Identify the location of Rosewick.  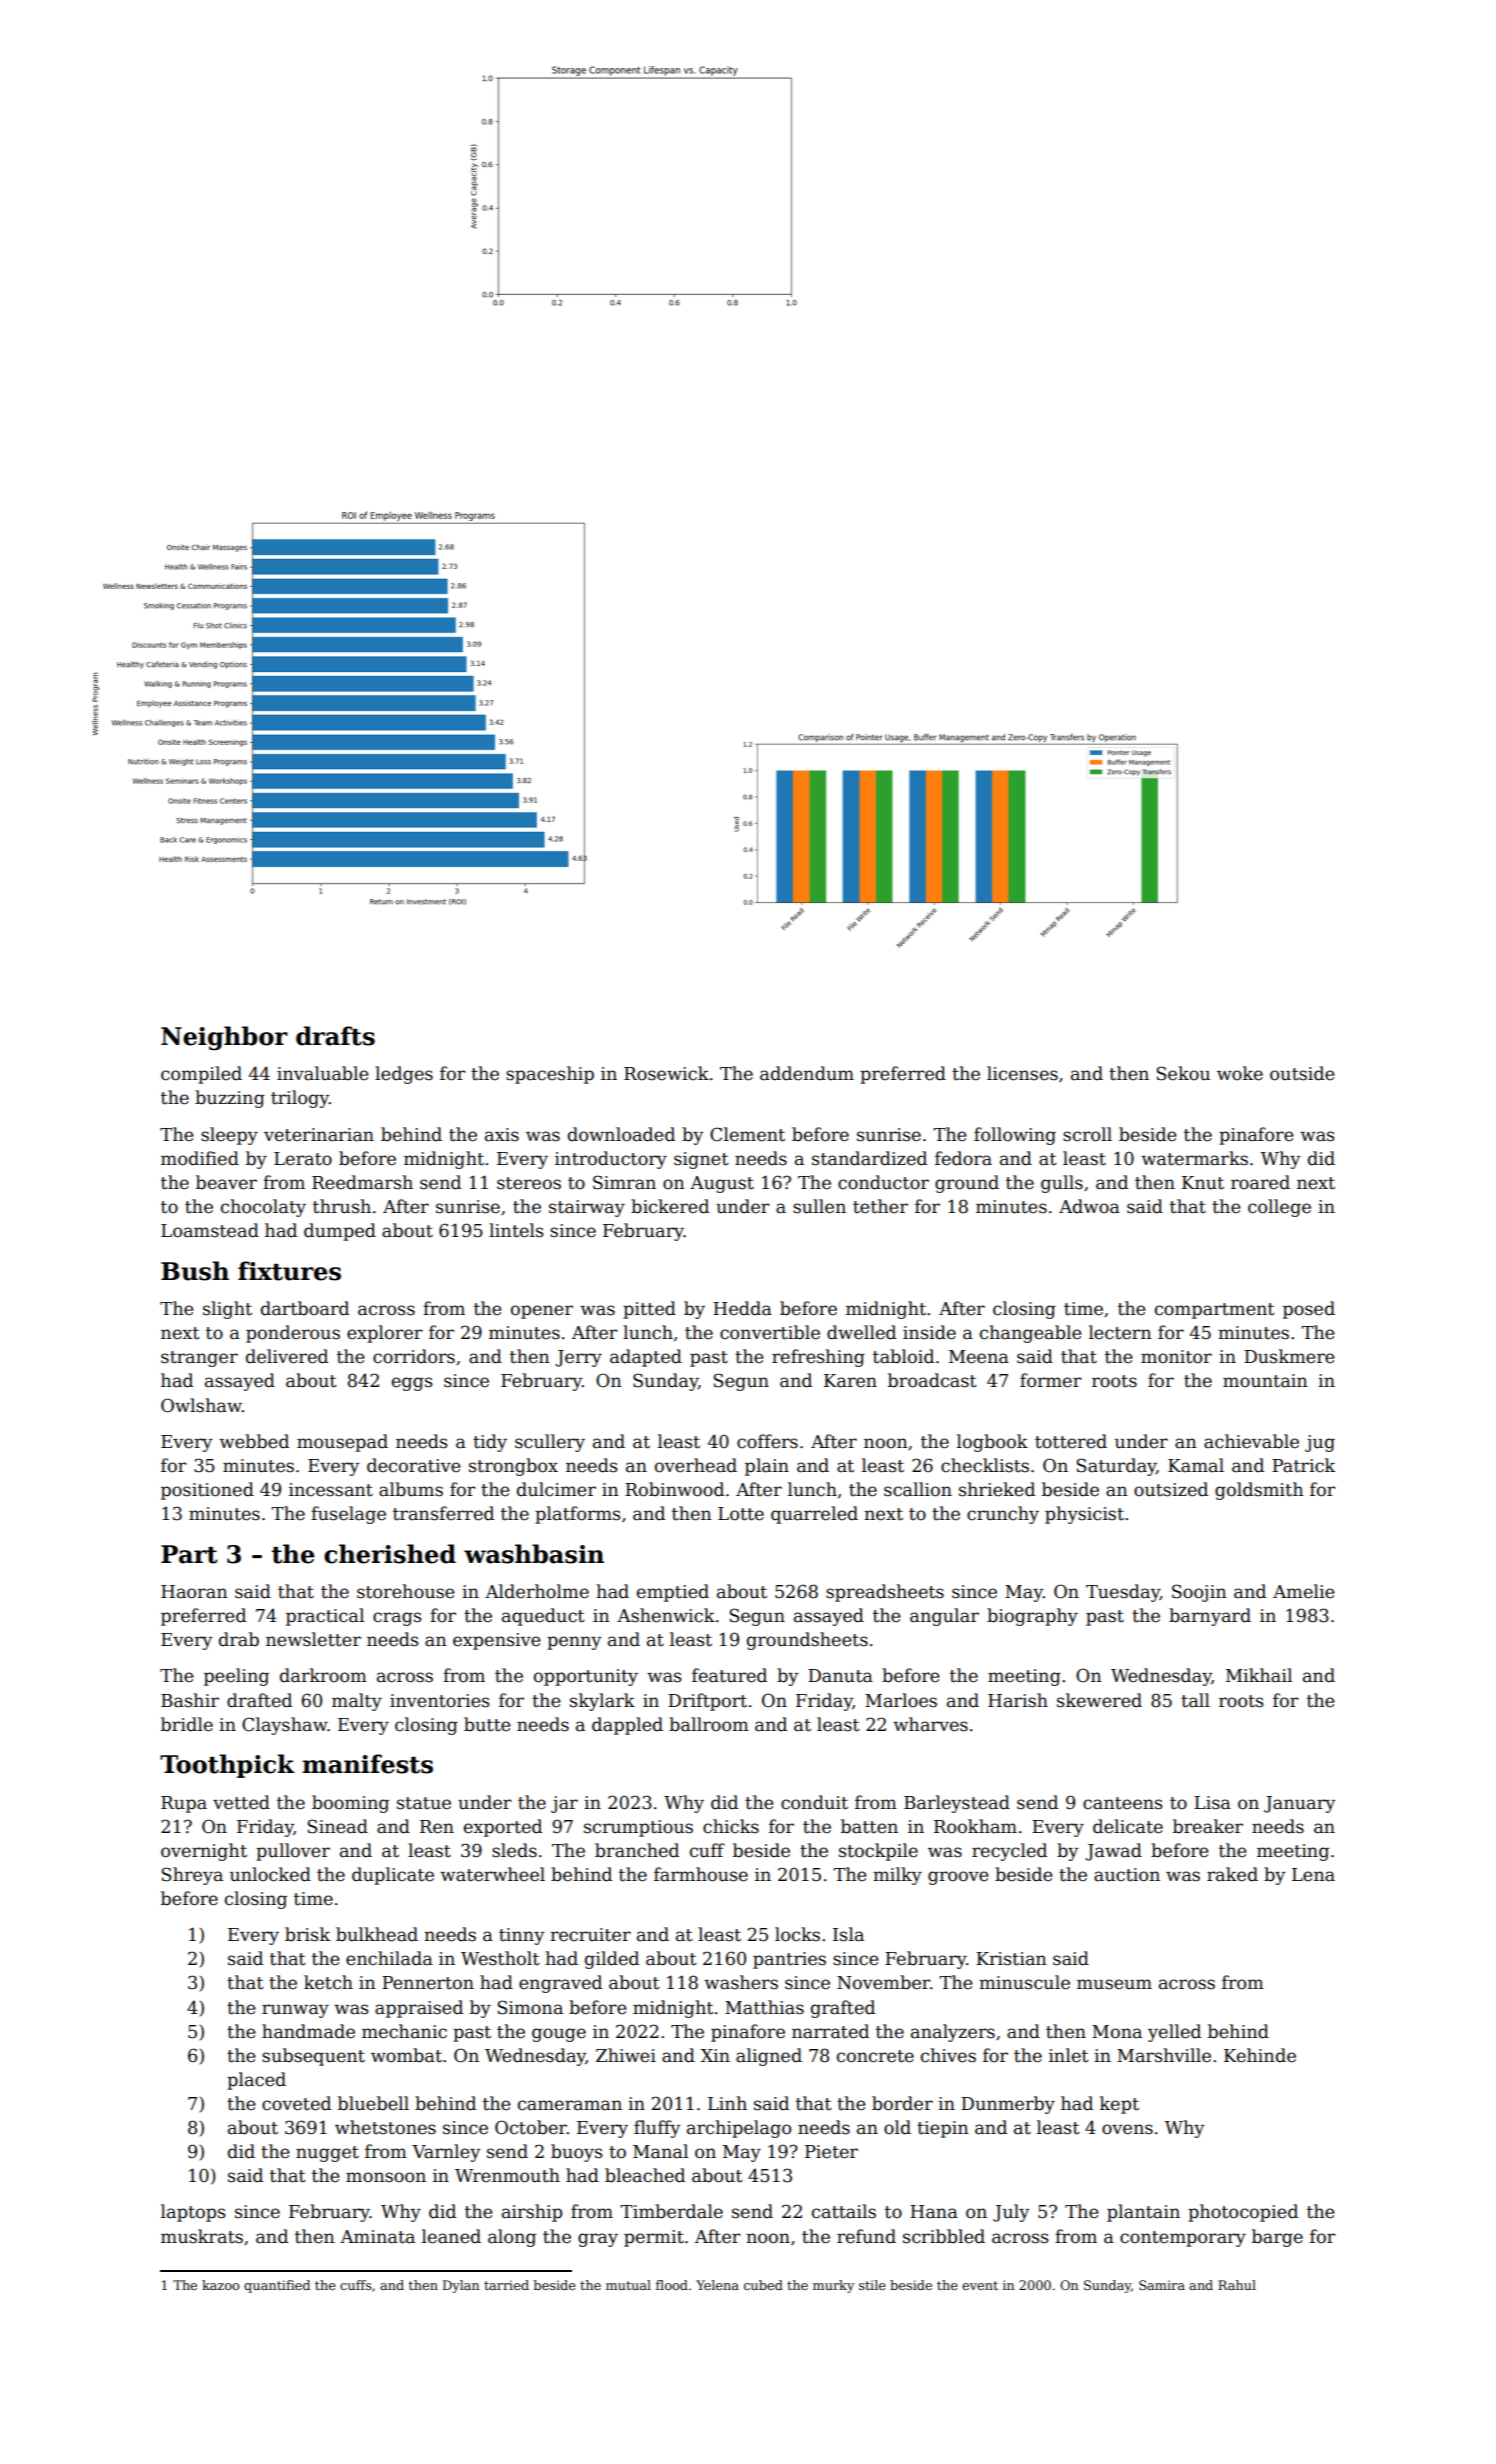
(666, 1073).
